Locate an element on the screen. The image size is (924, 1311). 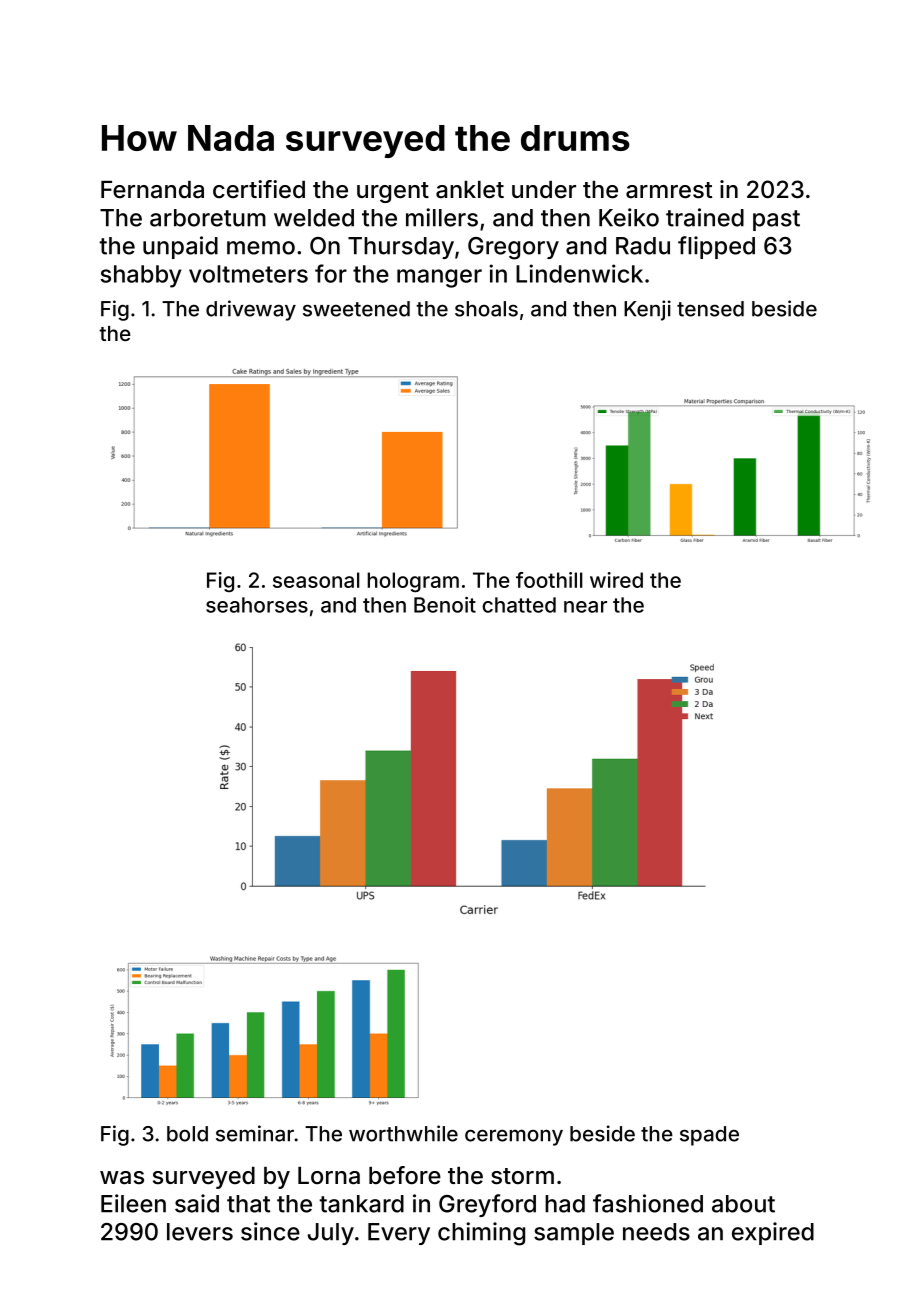
Kenji is located at coordinates (647, 310).
